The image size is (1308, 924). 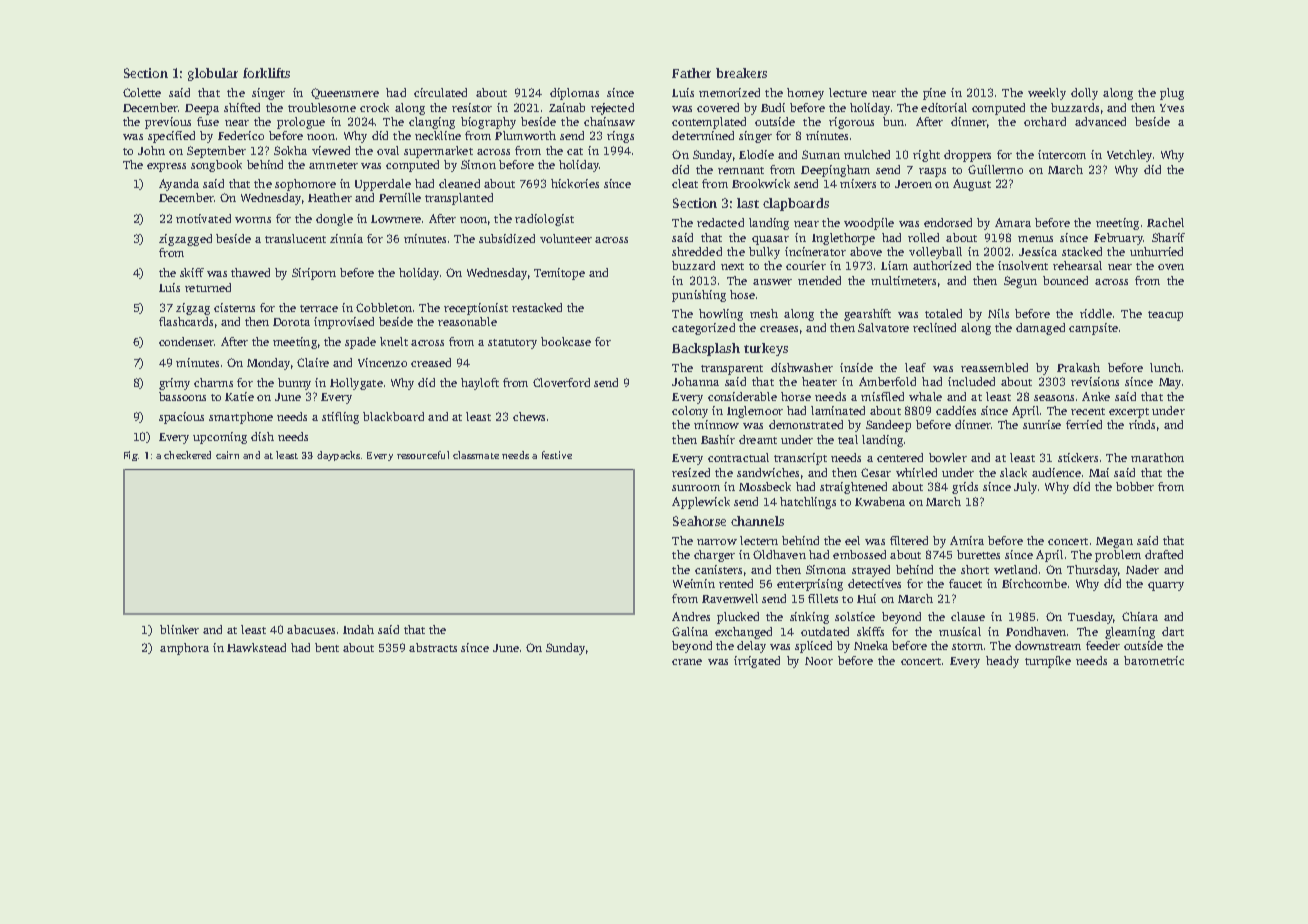 What do you see at coordinates (934, 94) in the page?
I see `pine` at bounding box center [934, 94].
